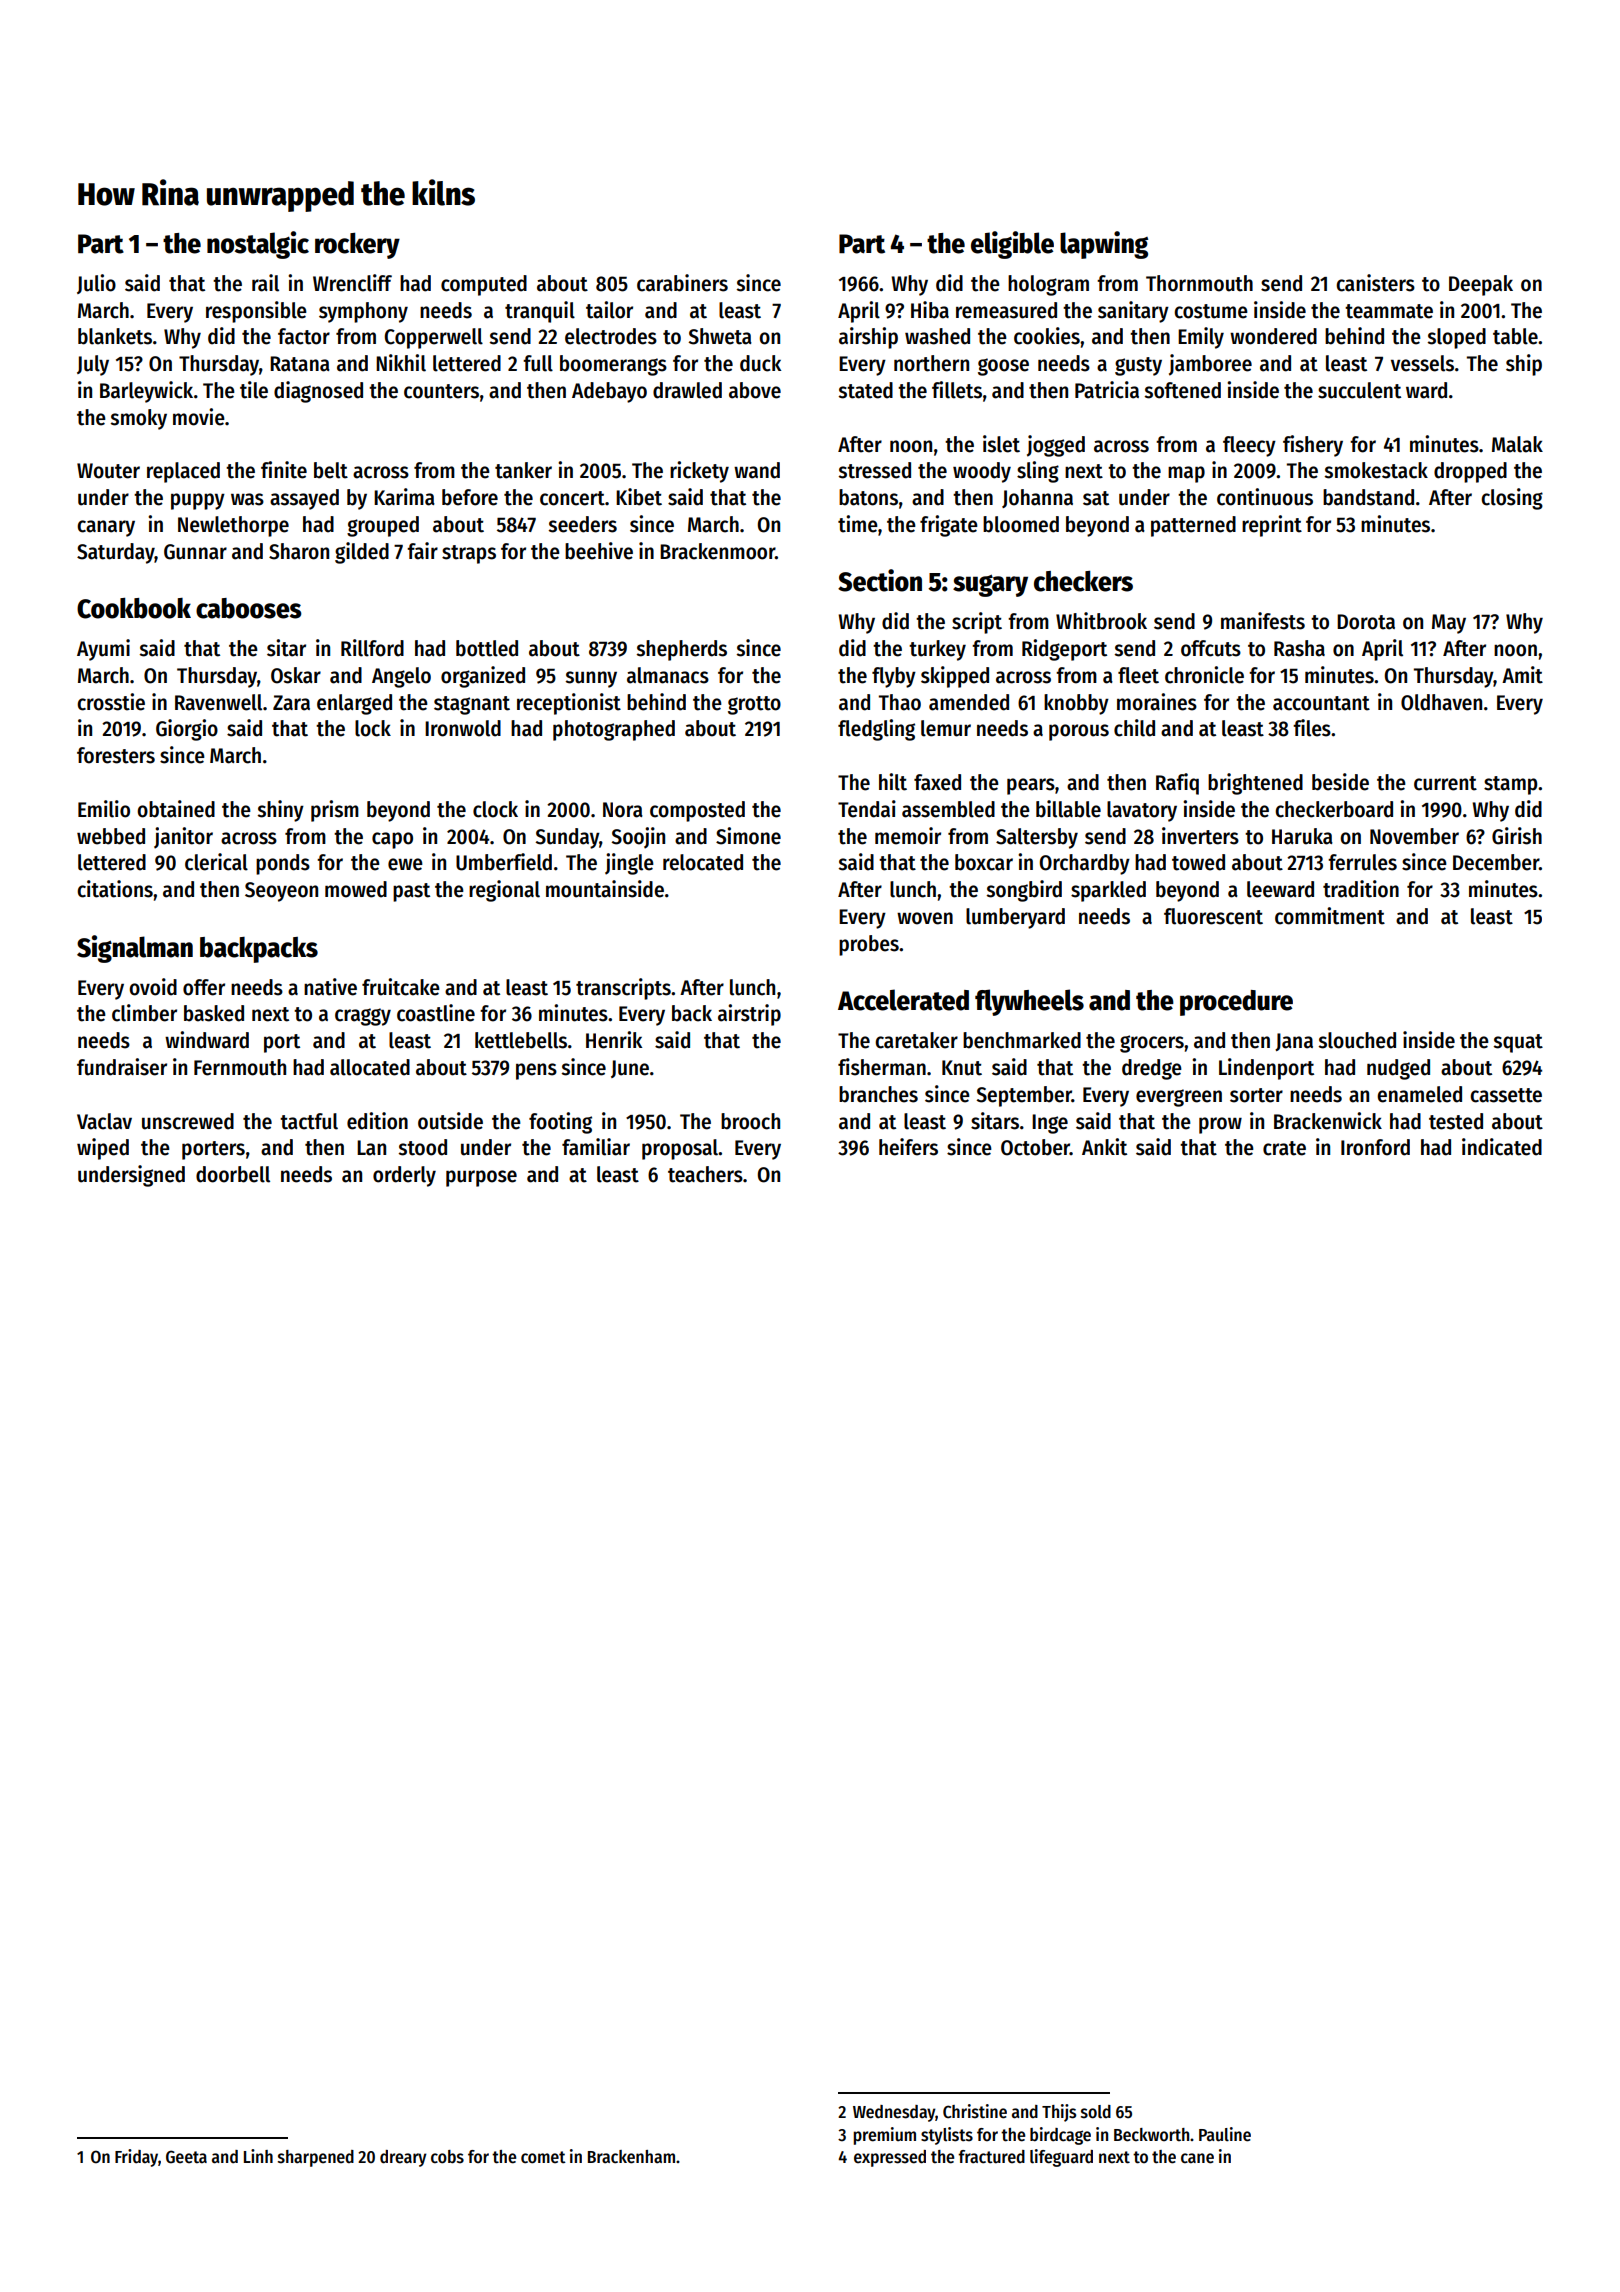  Describe the element at coordinates (755, 390) in the document. I see `above` at that location.
